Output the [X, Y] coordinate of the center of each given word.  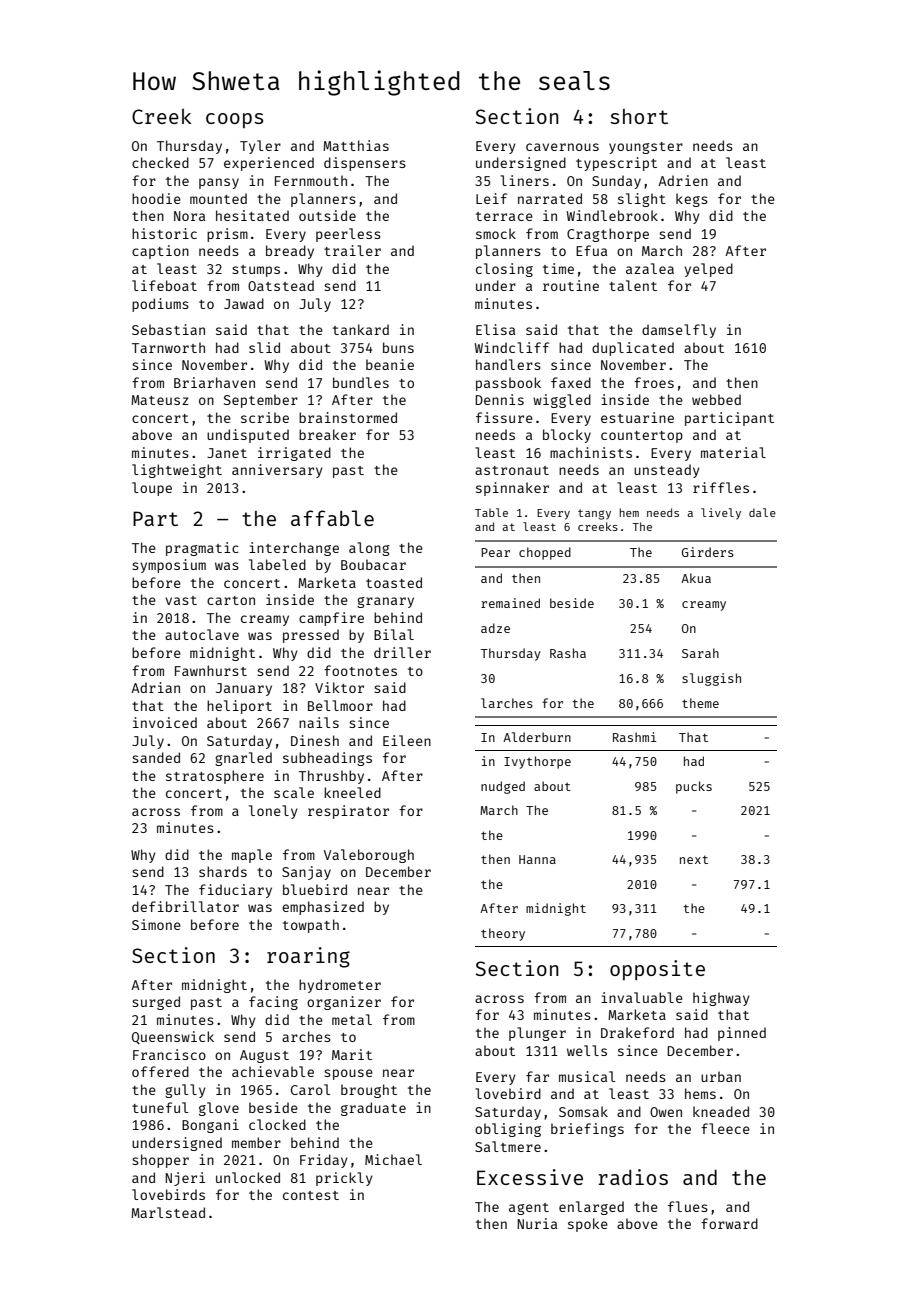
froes [654, 382]
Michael [393, 1159]
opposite [657, 970]
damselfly [679, 331]
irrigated [294, 454]
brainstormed [348, 417]
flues [688, 1206]
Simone [156, 924]
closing [504, 270]
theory [503, 934]
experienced [269, 164]
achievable [273, 1071]
